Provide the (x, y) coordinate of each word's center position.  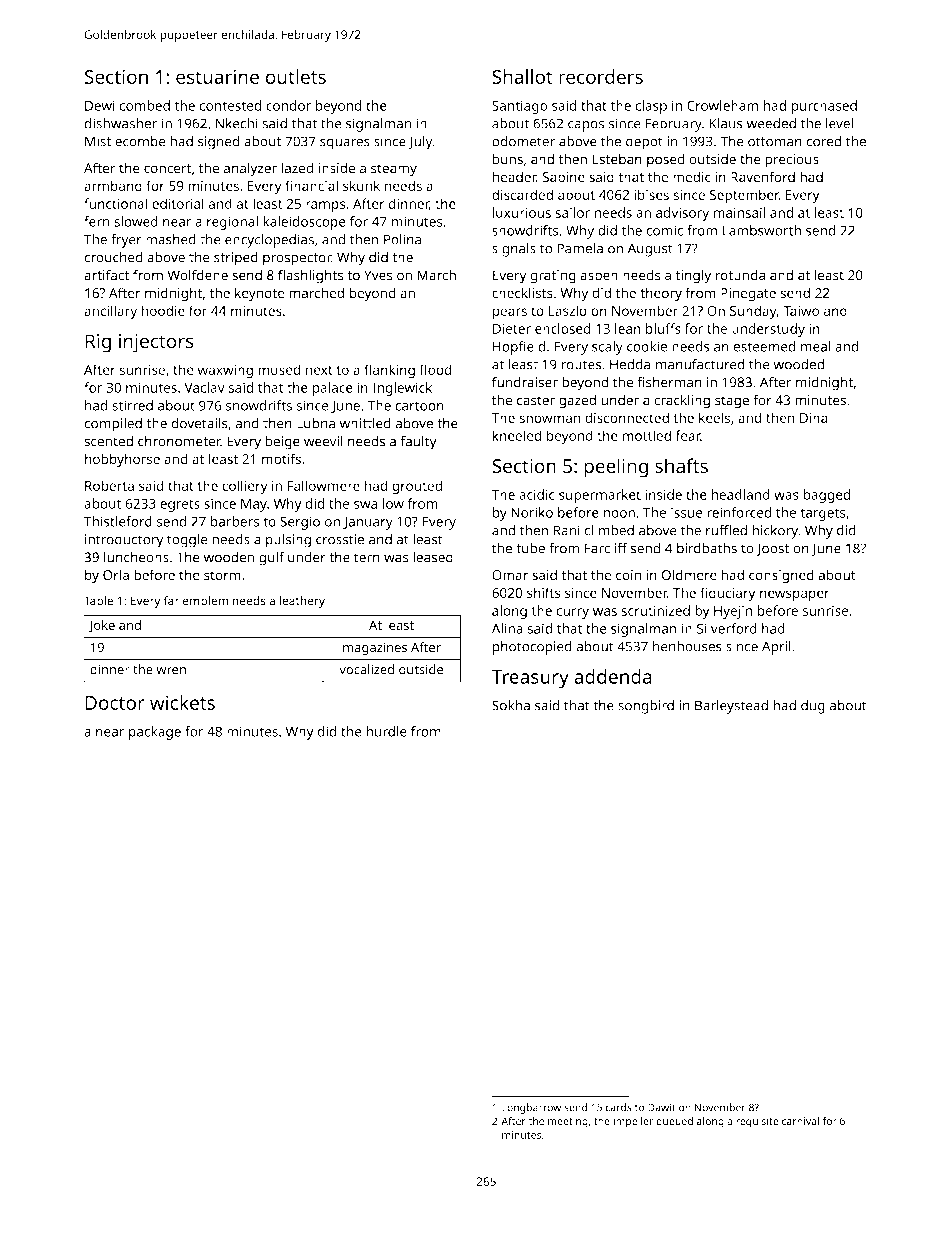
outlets (295, 76)
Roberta (109, 485)
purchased (824, 107)
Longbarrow (531, 1108)
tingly (693, 276)
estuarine (217, 77)
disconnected (627, 417)
